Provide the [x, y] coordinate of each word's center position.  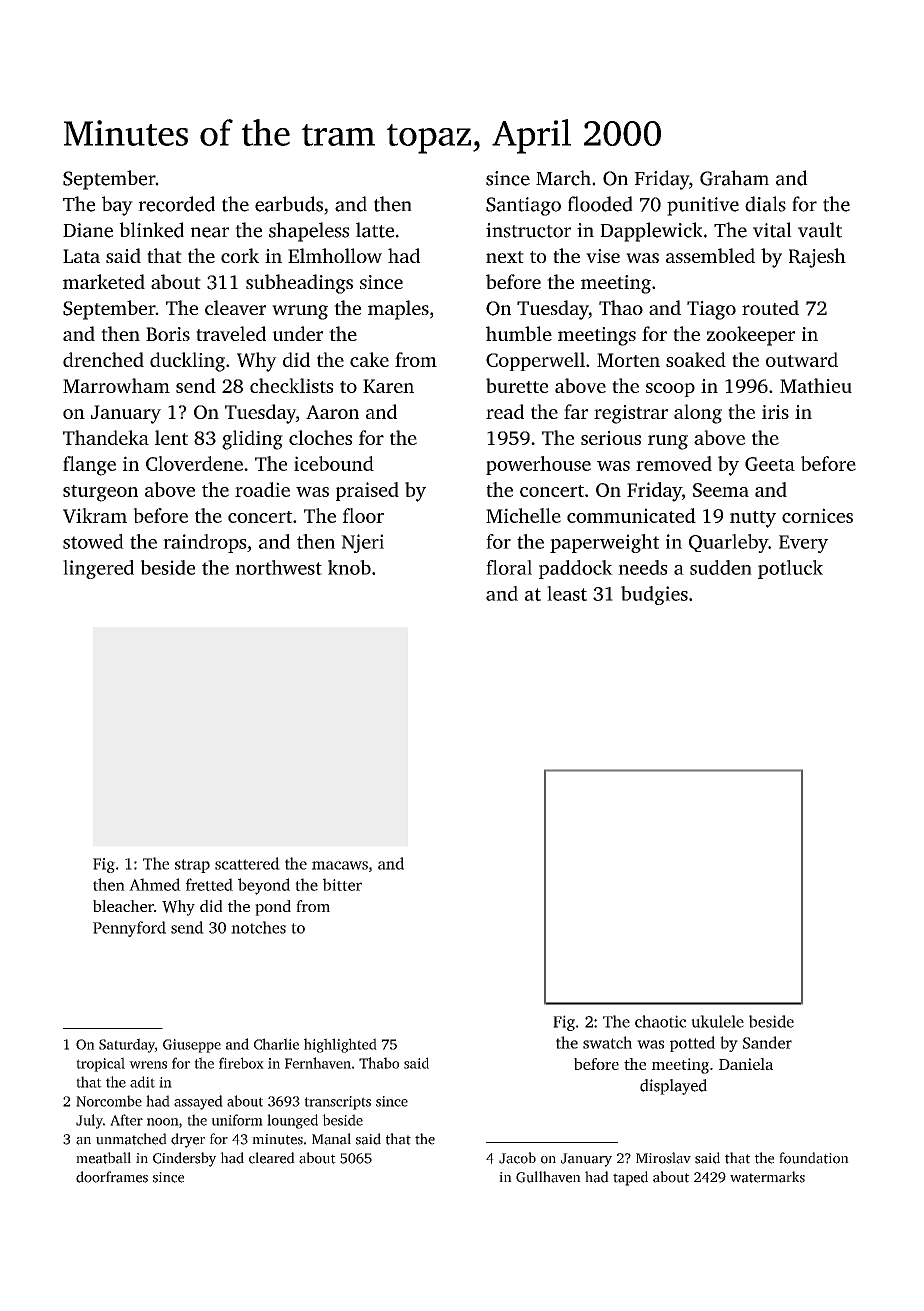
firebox [241, 1063]
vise [603, 256]
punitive [703, 206]
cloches [320, 437]
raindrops [204, 543]
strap [192, 866]
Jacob [517, 1158]
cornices [817, 515]
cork [240, 255]
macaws [340, 865]
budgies [654, 595]
